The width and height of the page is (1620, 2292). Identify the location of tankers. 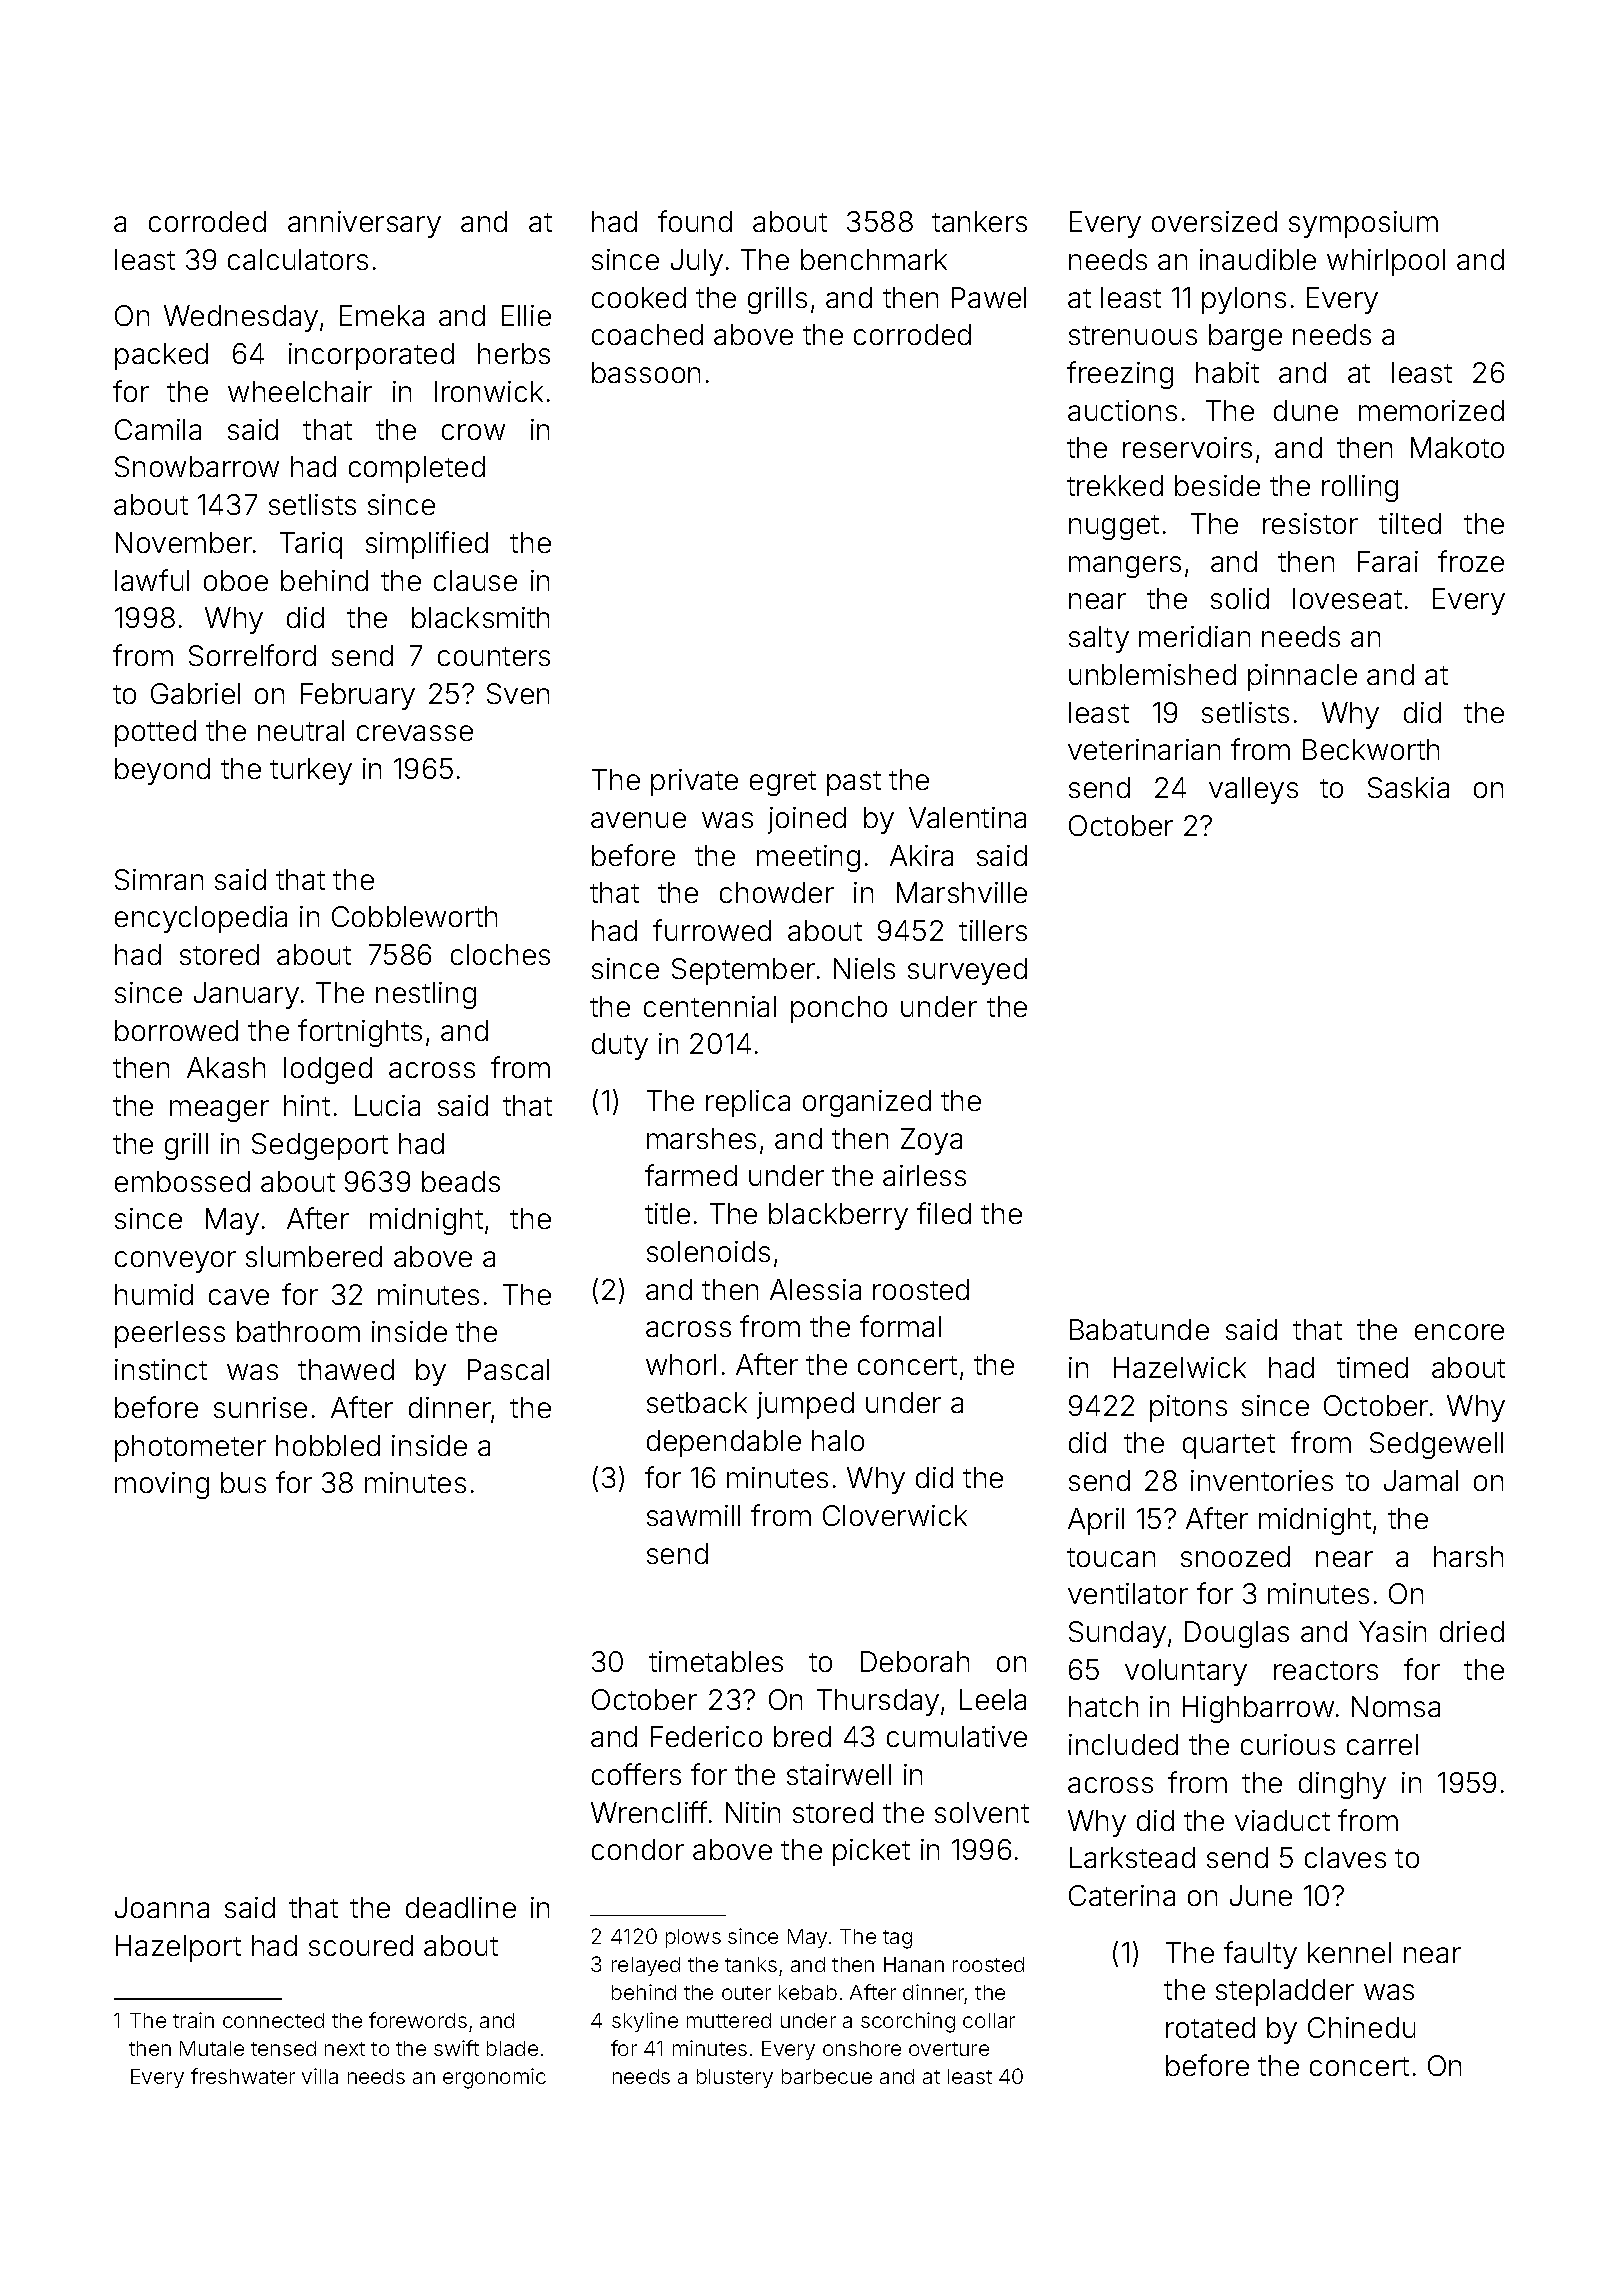
(979, 221).
